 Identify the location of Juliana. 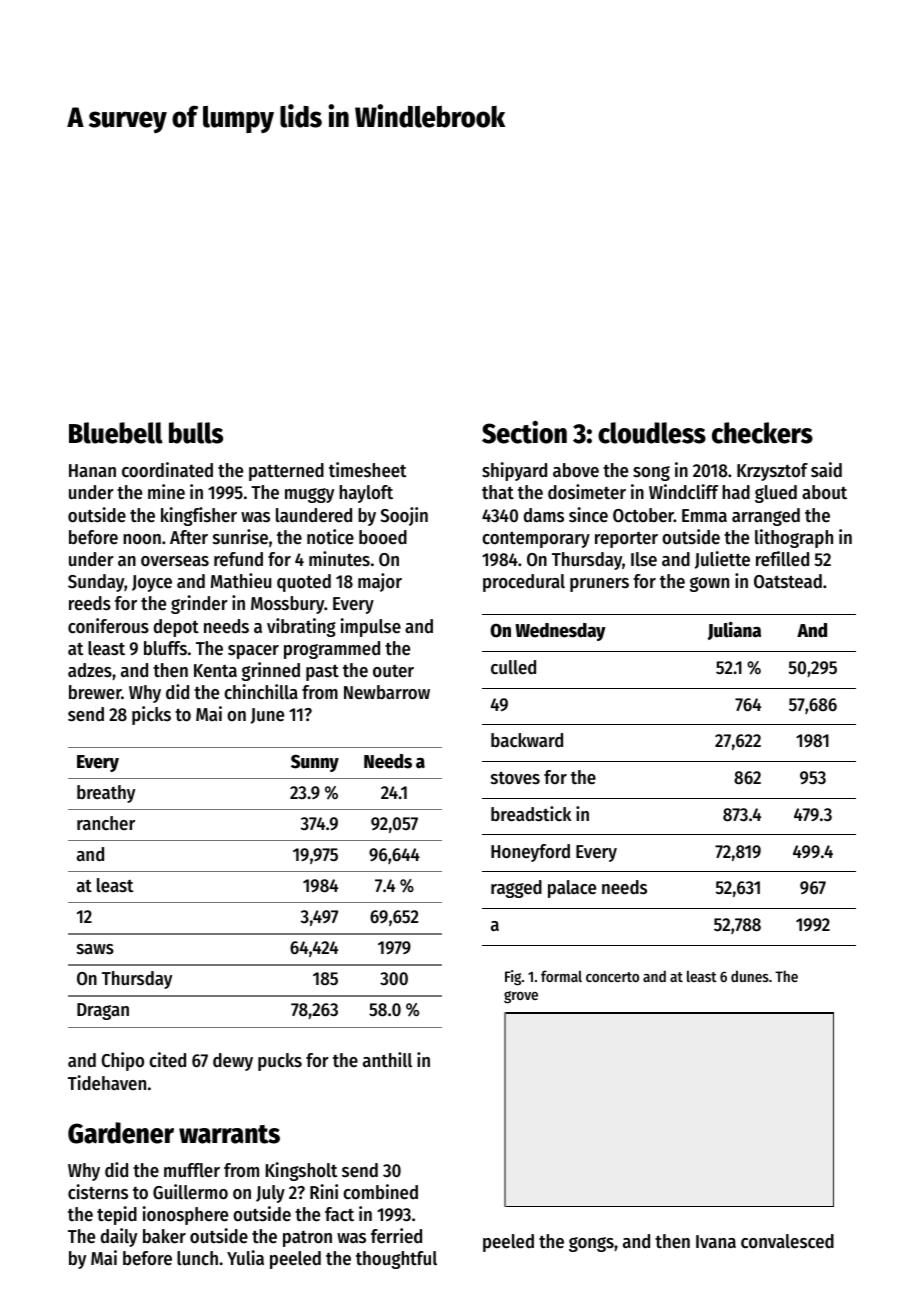
(734, 631).
